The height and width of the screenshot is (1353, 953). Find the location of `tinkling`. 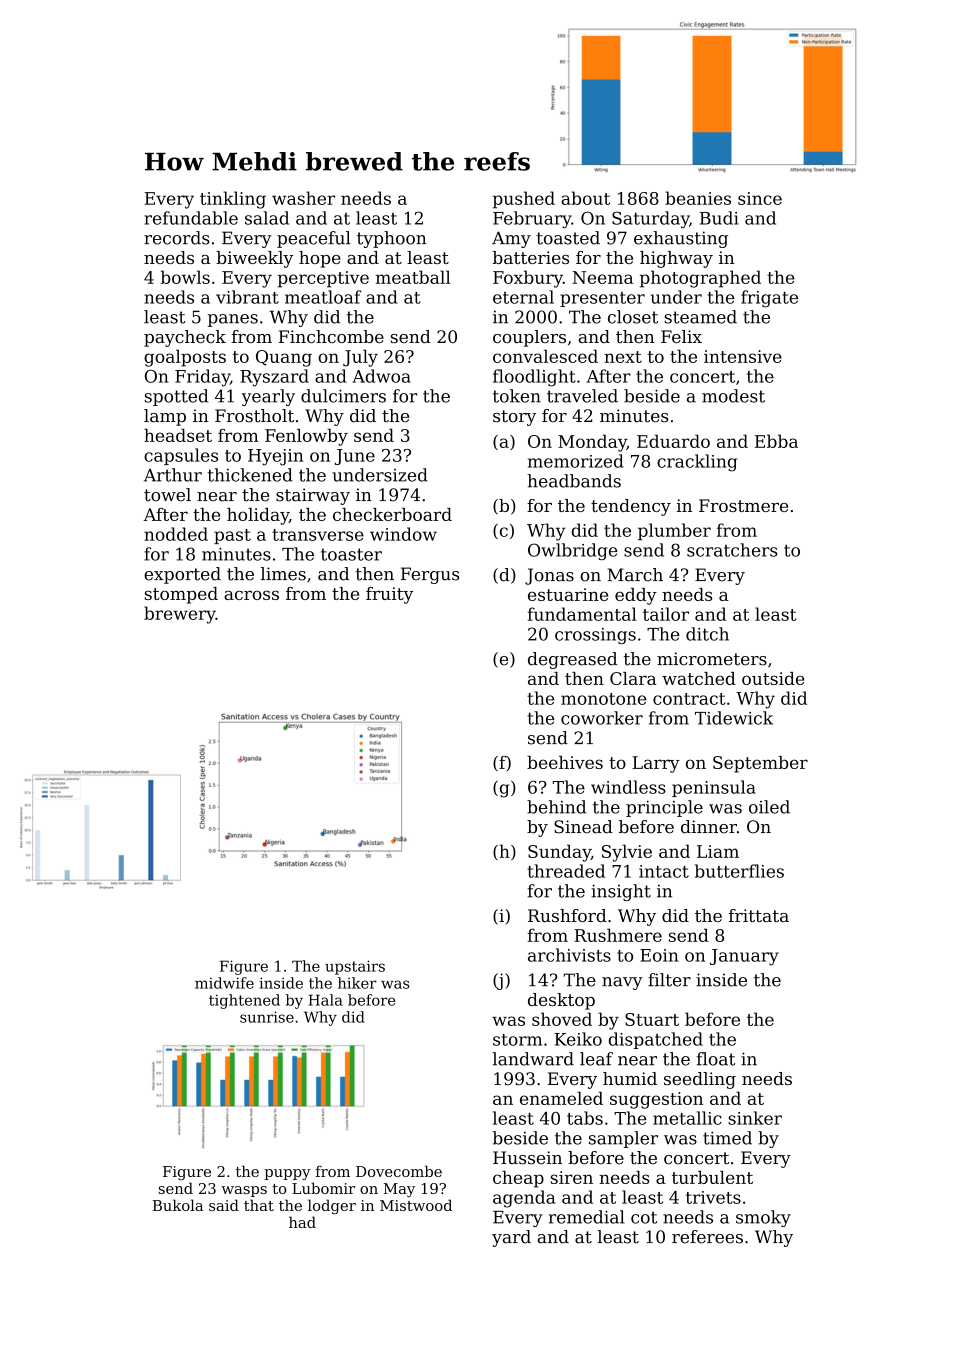

tinkling is located at coordinates (233, 200).
